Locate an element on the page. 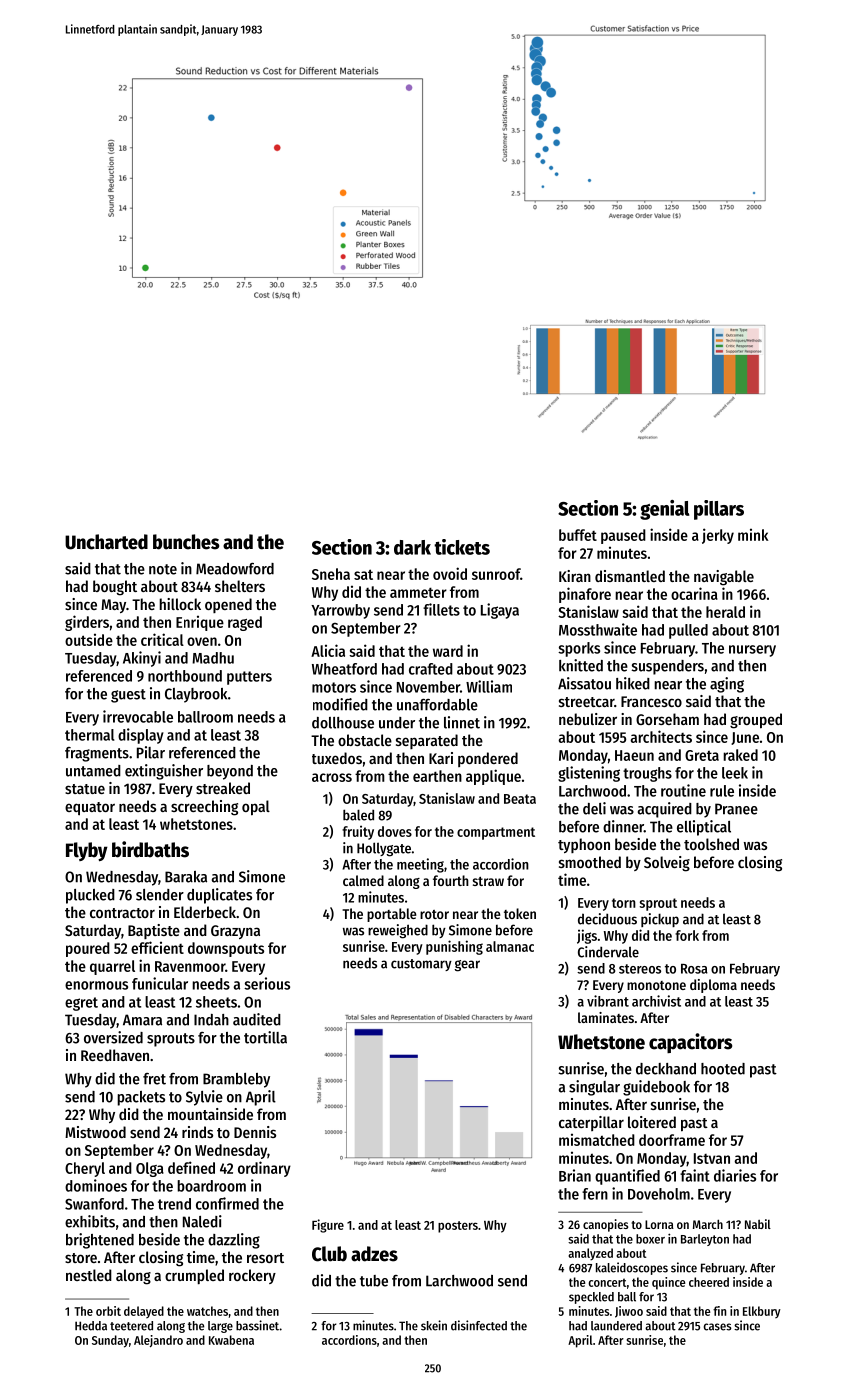 This image has width=849, height=1400. opened is located at coordinates (228, 605).
